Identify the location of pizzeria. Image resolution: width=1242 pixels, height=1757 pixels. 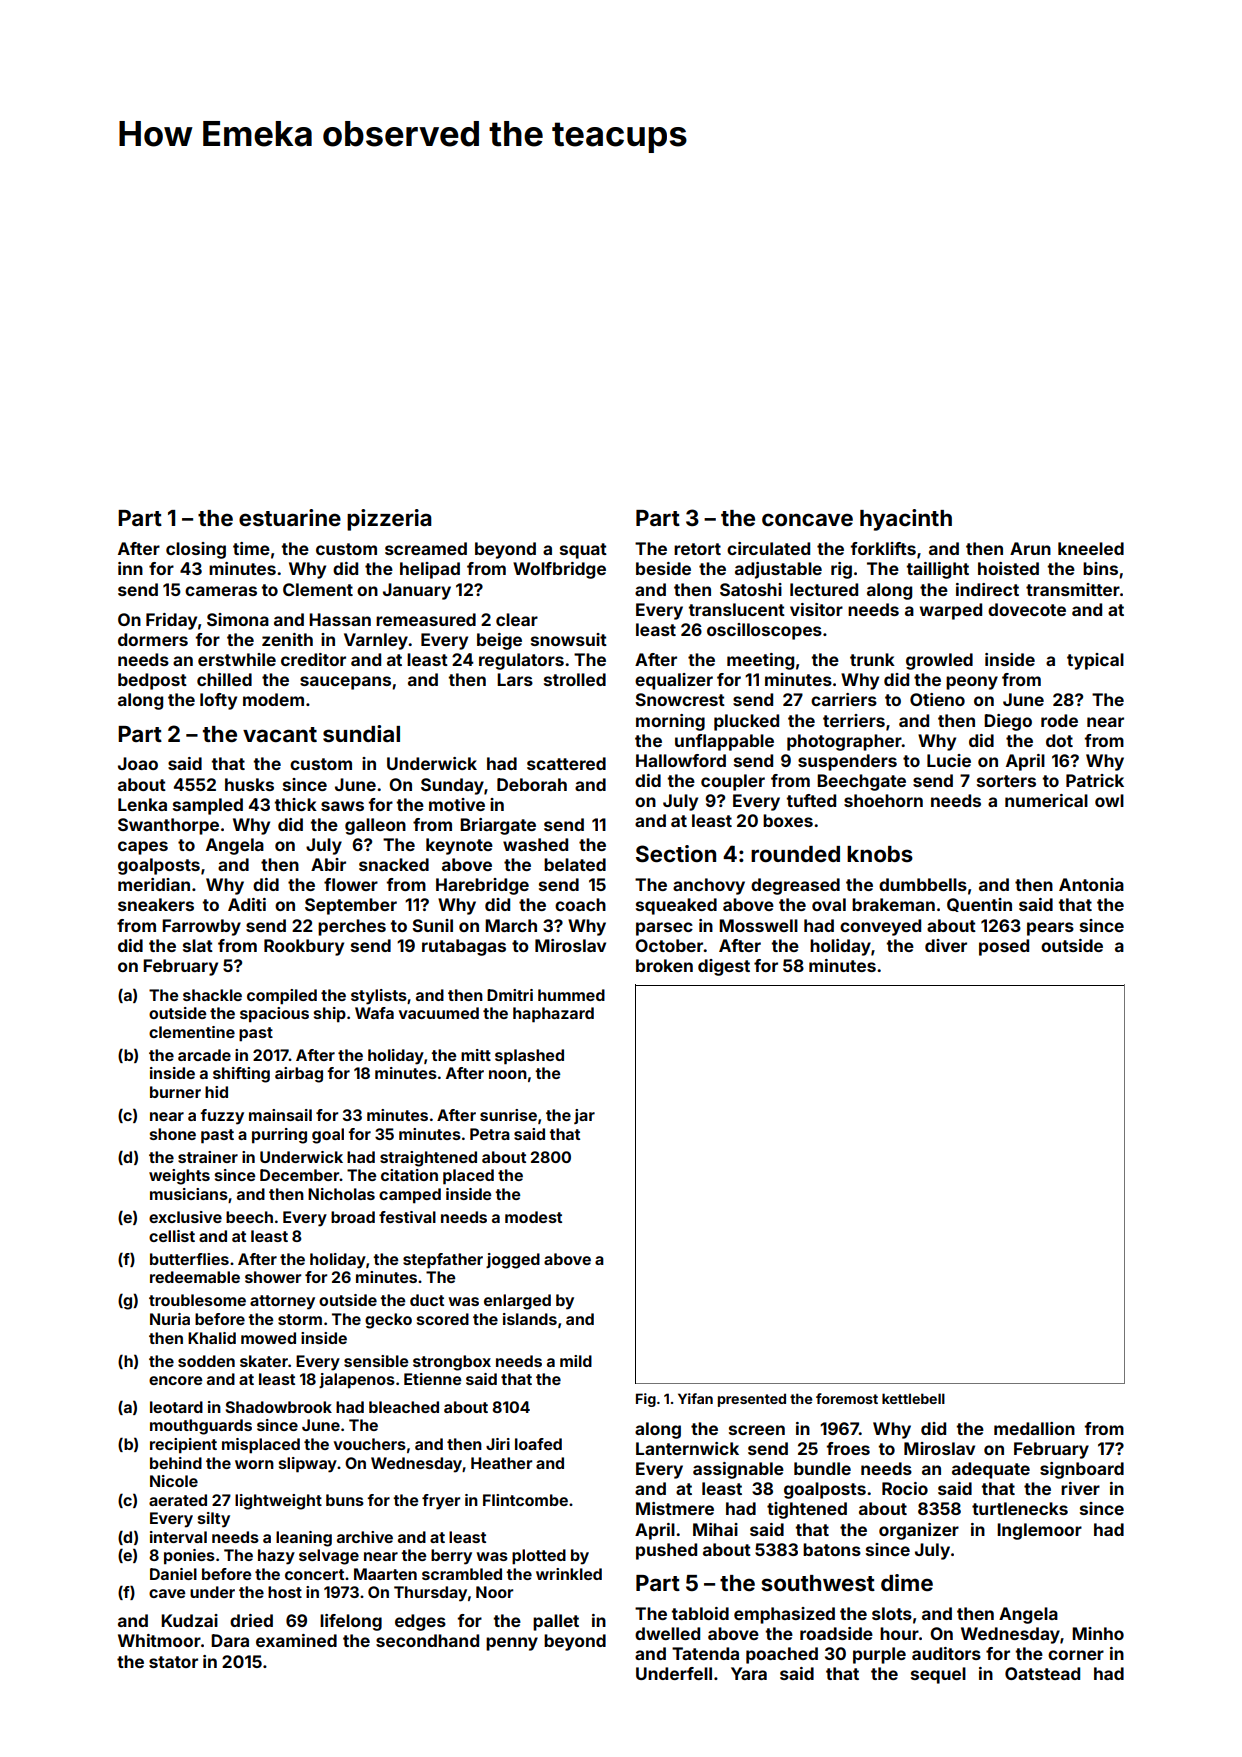
(389, 520).
